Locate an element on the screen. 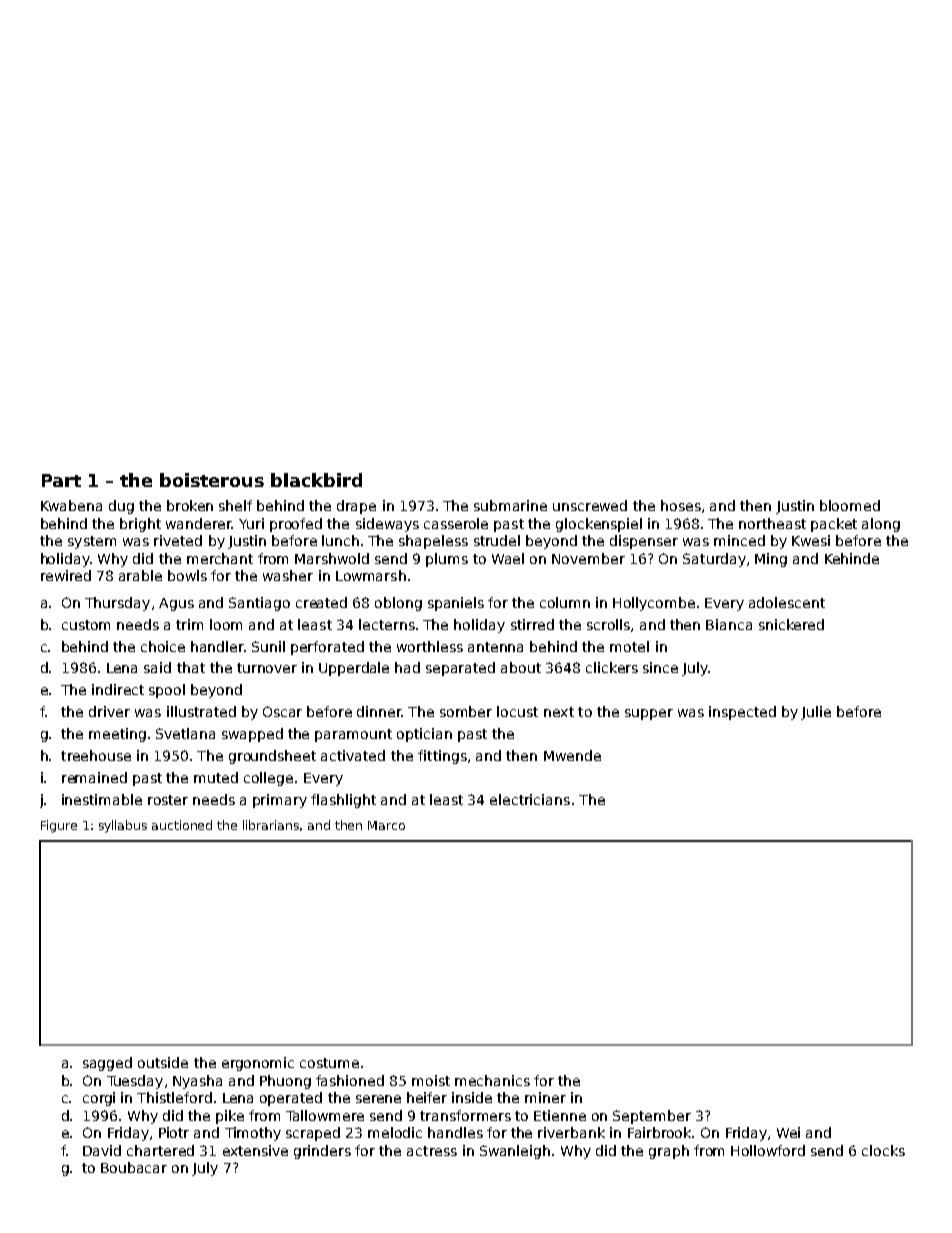  snickered is located at coordinates (791, 624).
